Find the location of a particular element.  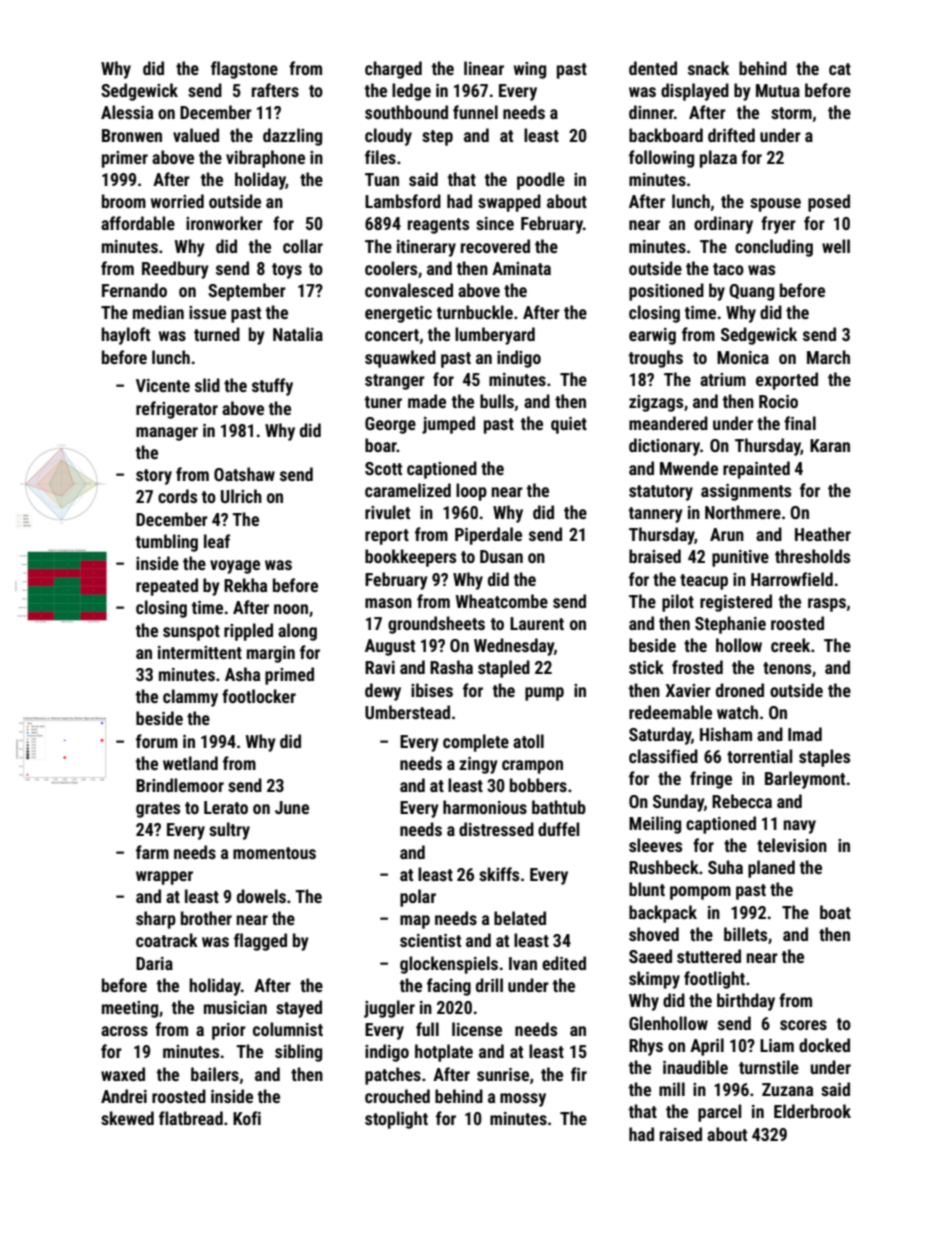

charged is located at coordinates (393, 70).
